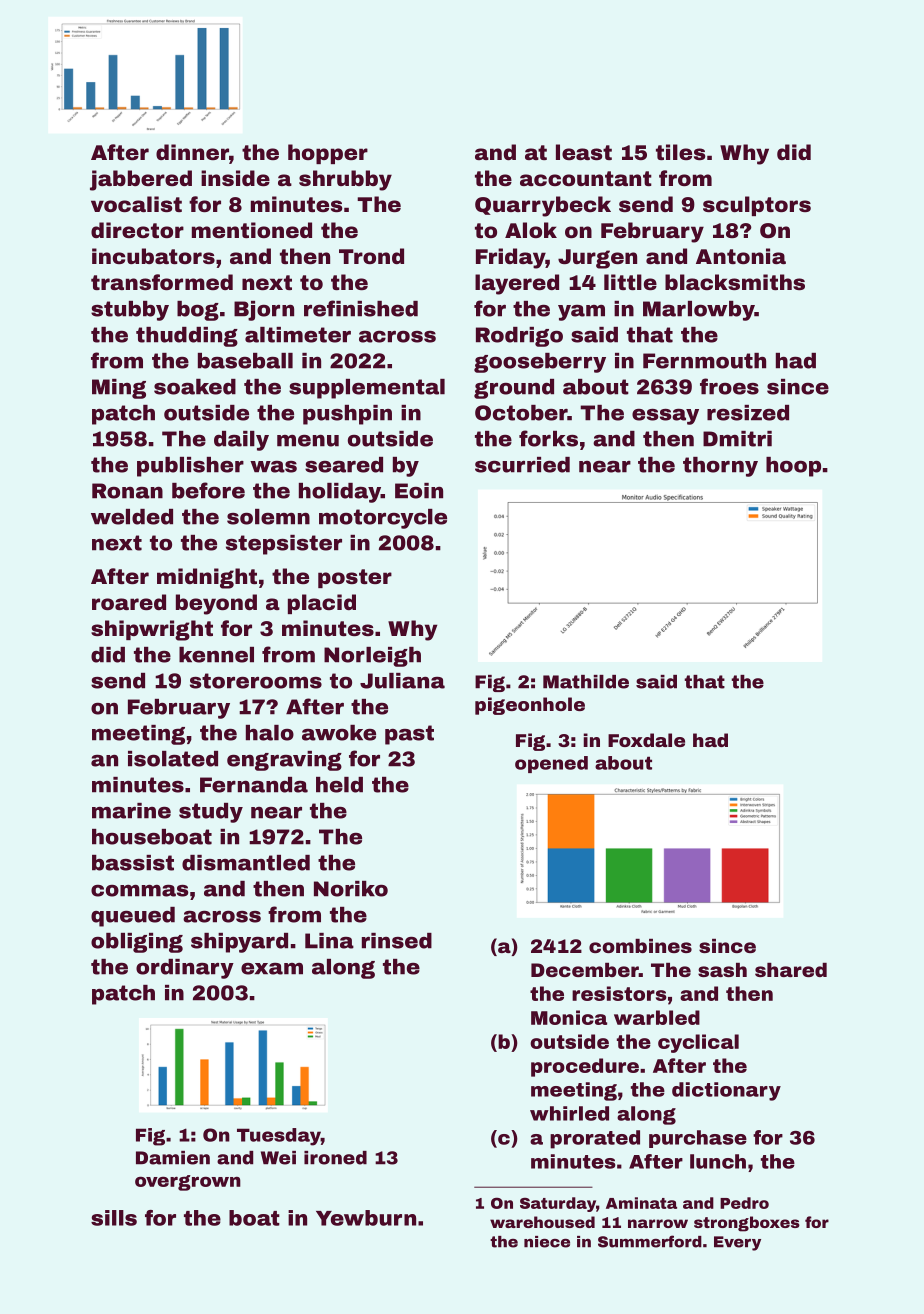  What do you see at coordinates (216, 655) in the document?
I see `kennel` at bounding box center [216, 655].
